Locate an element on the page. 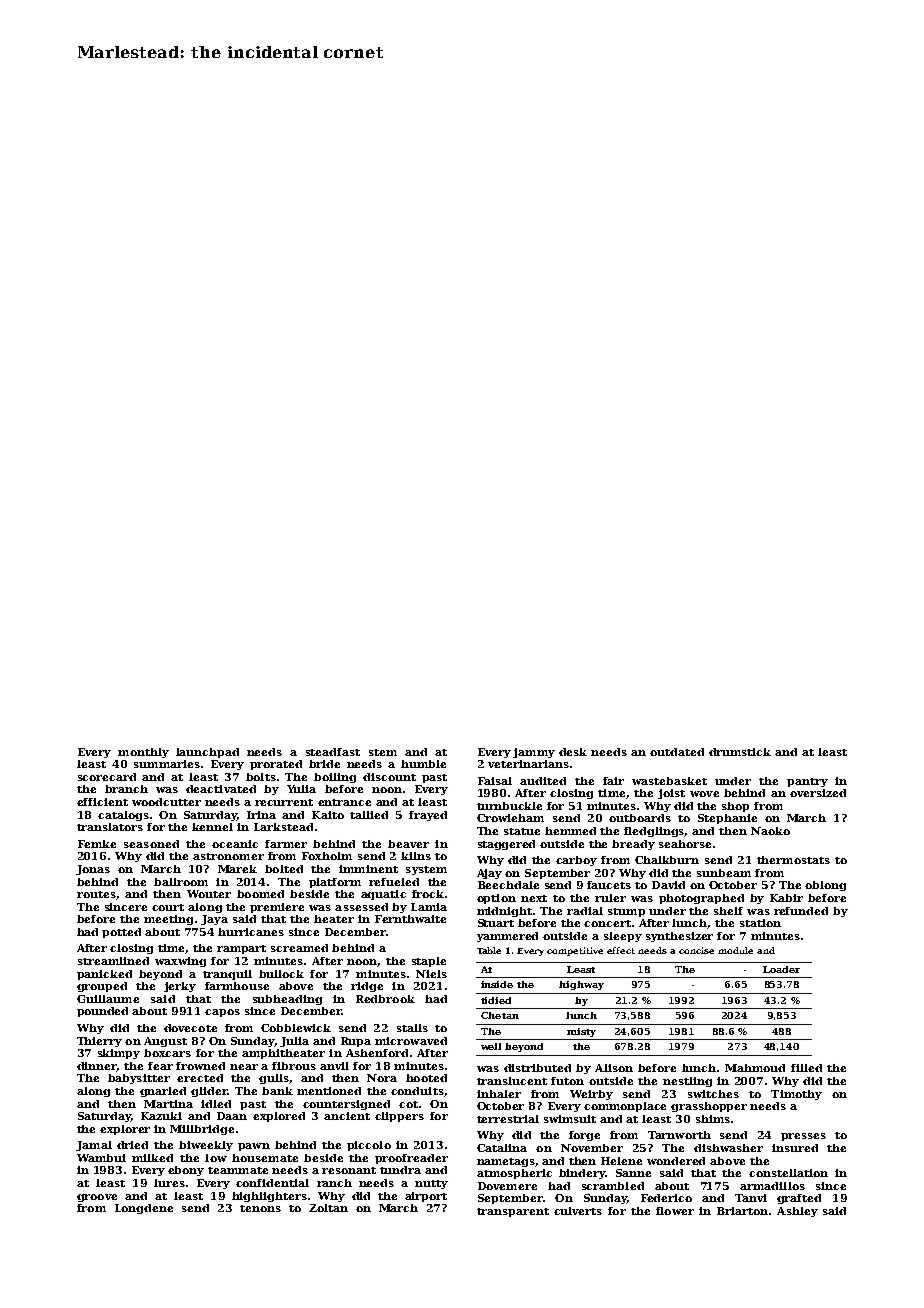  statue is located at coordinates (522, 831).
